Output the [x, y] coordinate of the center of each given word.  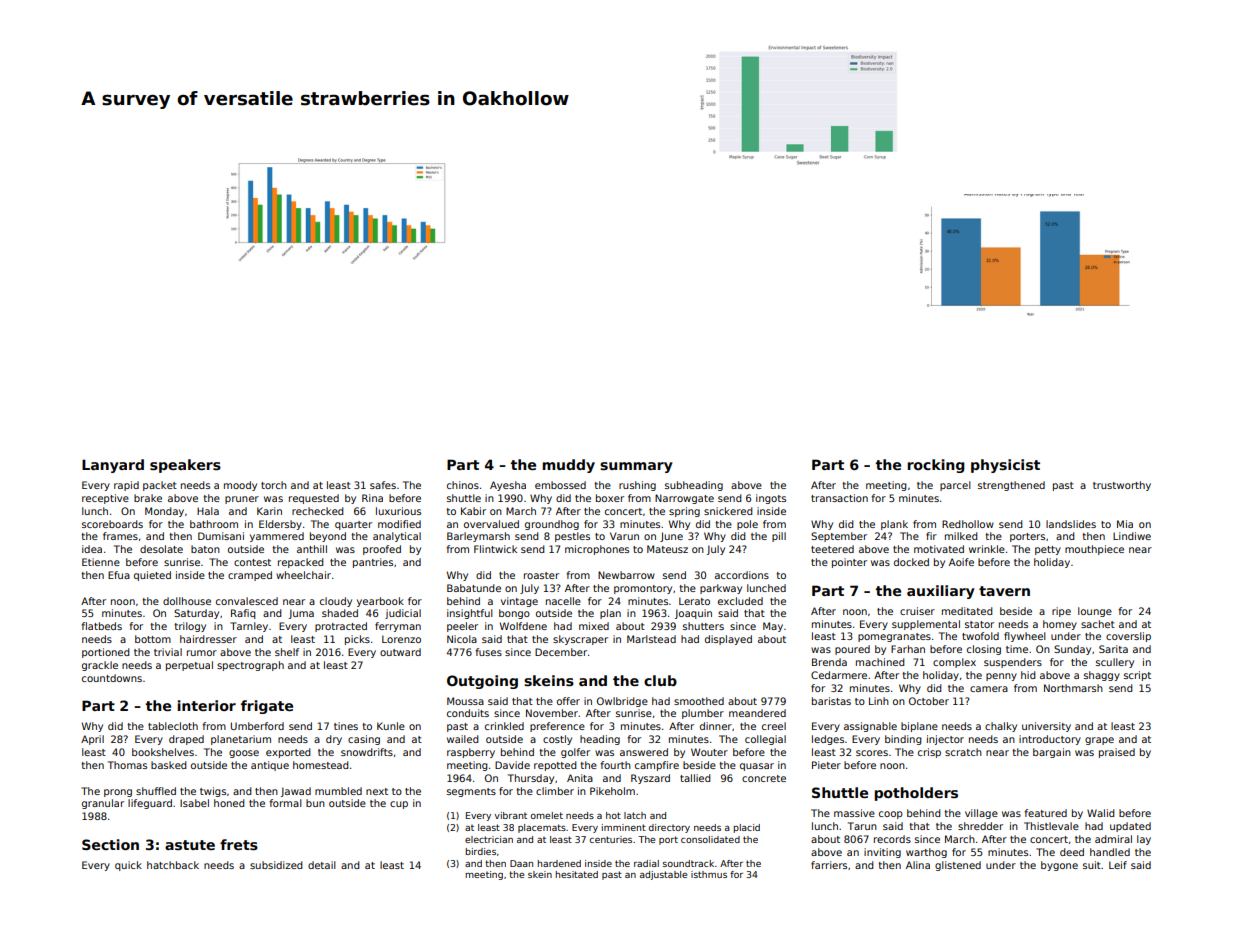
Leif [1118, 865]
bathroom [214, 524]
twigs [213, 792]
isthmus [709, 874]
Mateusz [667, 549]
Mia [1125, 524]
